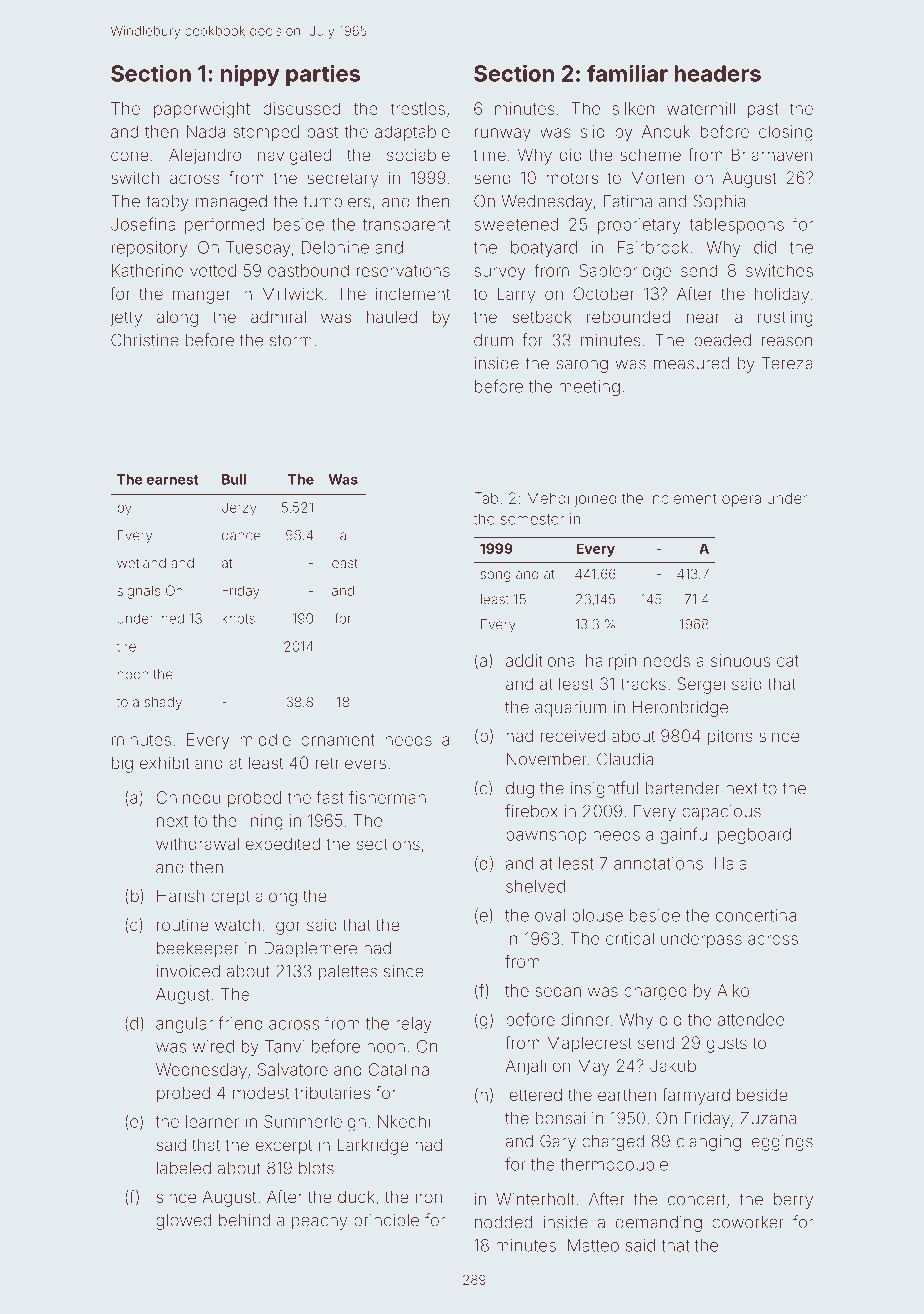 The image size is (924, 1314). Describe the element at coordinates (286, 927) in the document. I see `Igor` at that location.
